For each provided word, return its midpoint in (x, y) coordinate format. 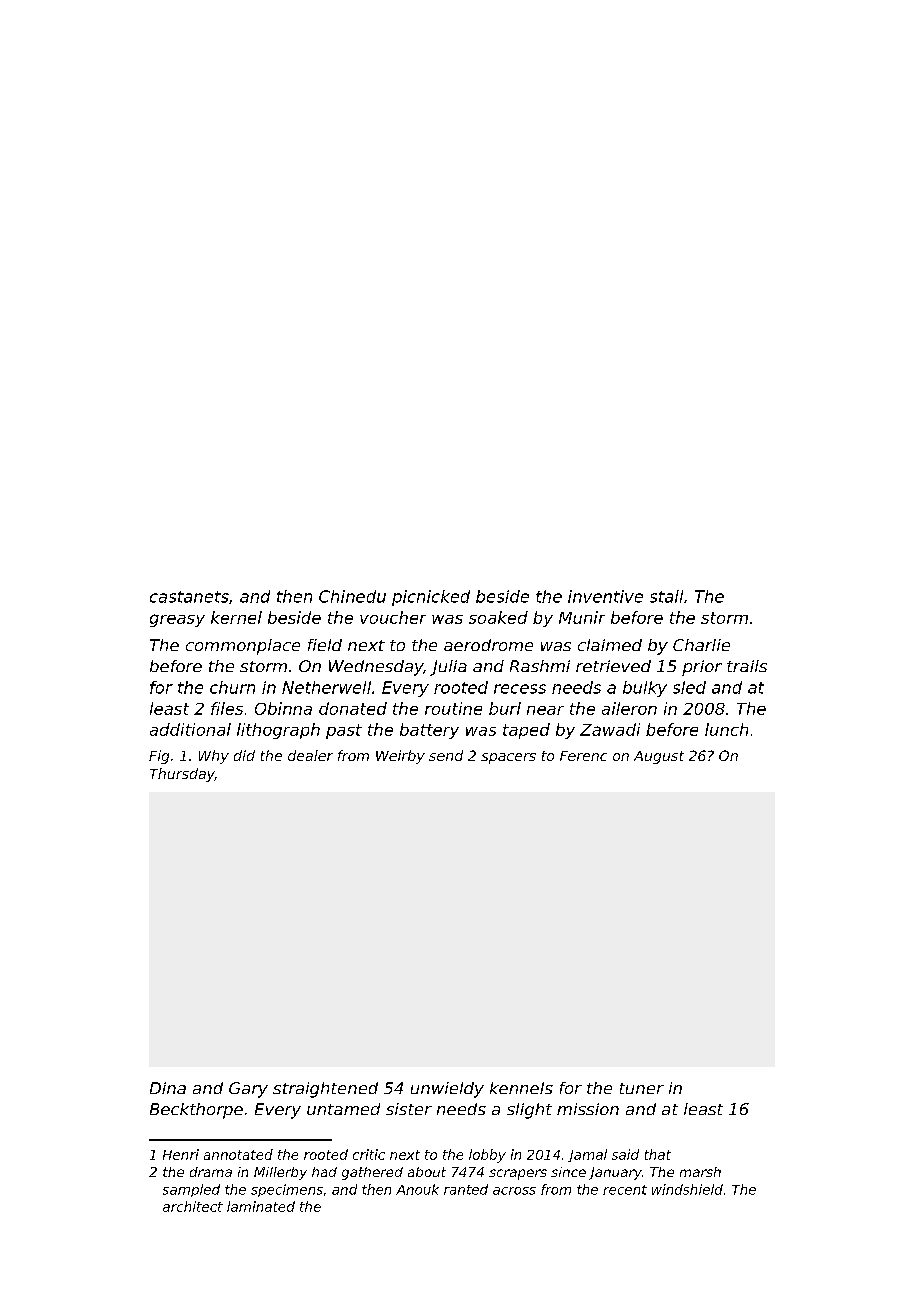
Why (214, 757)
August (659, 757)
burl (505, 708)
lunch (726, 729)
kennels (521, 1088)
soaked (498, 617)
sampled (191, 1190)
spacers (508, 758)
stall (666, 596)
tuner (642, 1088)
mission (588, 1109)
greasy (177, 620)
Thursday (182, 775)
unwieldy (447, 1090)
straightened (325, 1090)
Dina (168, 1088)
